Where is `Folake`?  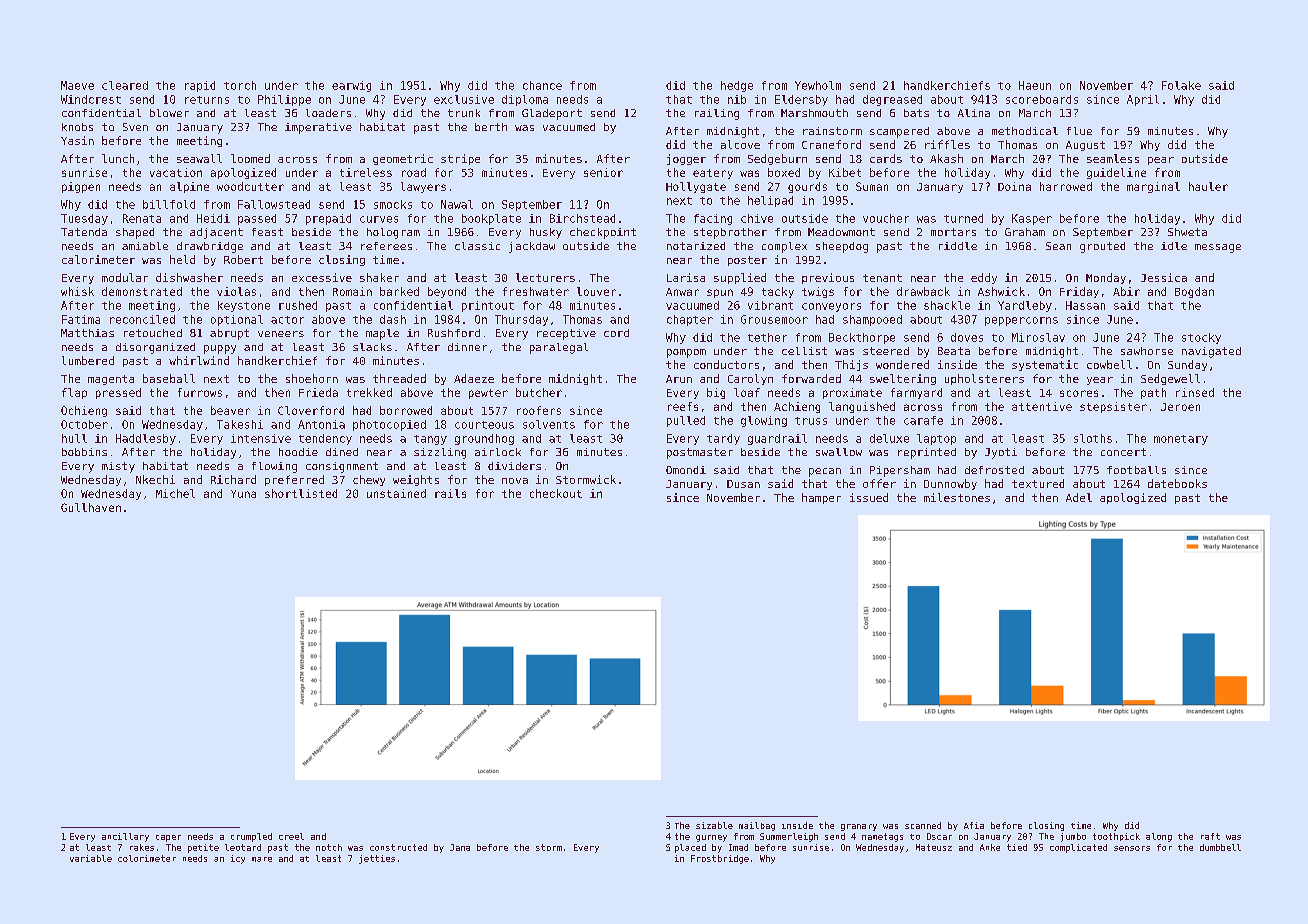 Folake is located at coordinates (1181, 85).
